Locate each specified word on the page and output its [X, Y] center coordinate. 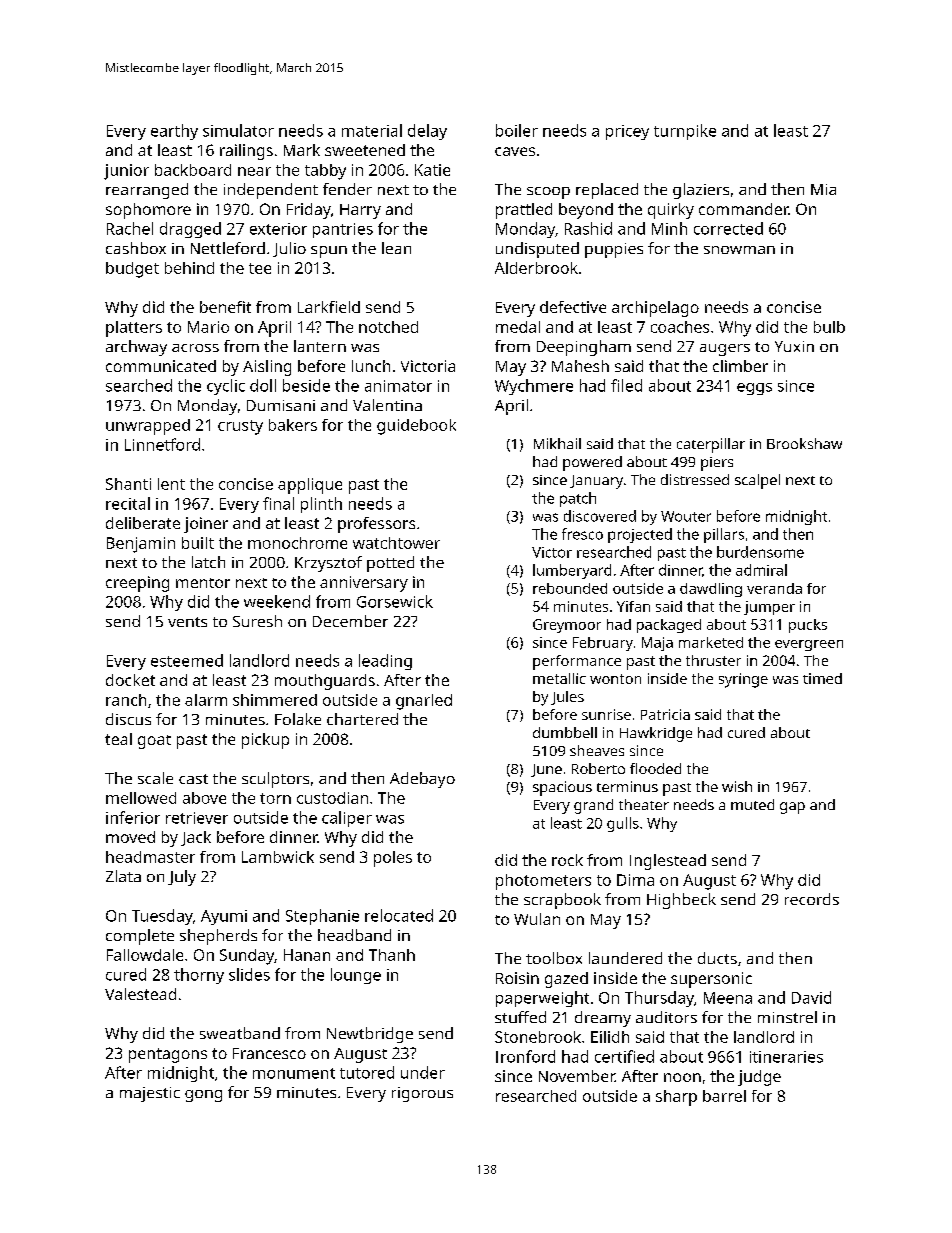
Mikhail [557, 443]
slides [249, 974]
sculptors [275, 780]
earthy [174, 132]
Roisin [517, 978]
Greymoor [567, 626]
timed [822, 678]
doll [263, 385]
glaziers [701, 191]
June [546, 770]
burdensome [760, 552]
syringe [743, 680]
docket [130, 680]
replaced [607, 191]
